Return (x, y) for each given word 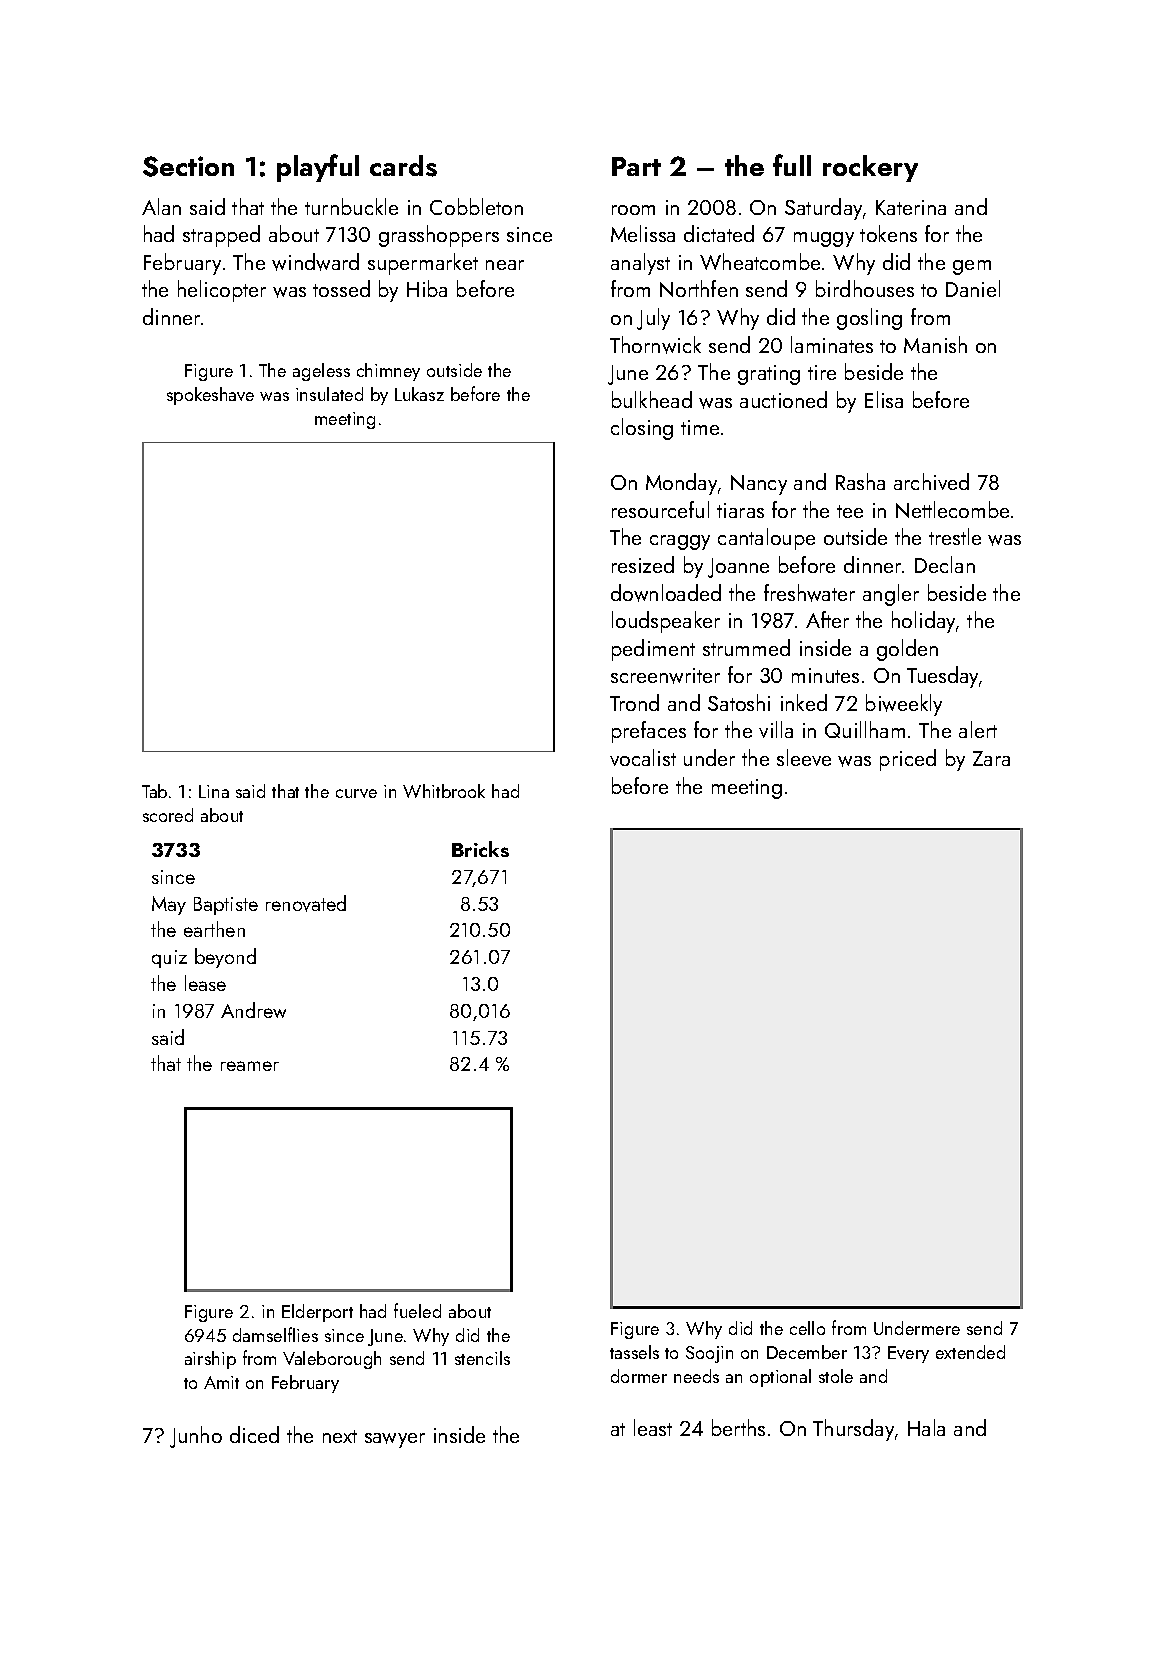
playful (318, 168)
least (653, 1427)
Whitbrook (444, 791)
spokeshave (210, 396)
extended (970, 1352)
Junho (196, 1437)
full (792, 165)
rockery (870, 168)
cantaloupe (766, 539)
